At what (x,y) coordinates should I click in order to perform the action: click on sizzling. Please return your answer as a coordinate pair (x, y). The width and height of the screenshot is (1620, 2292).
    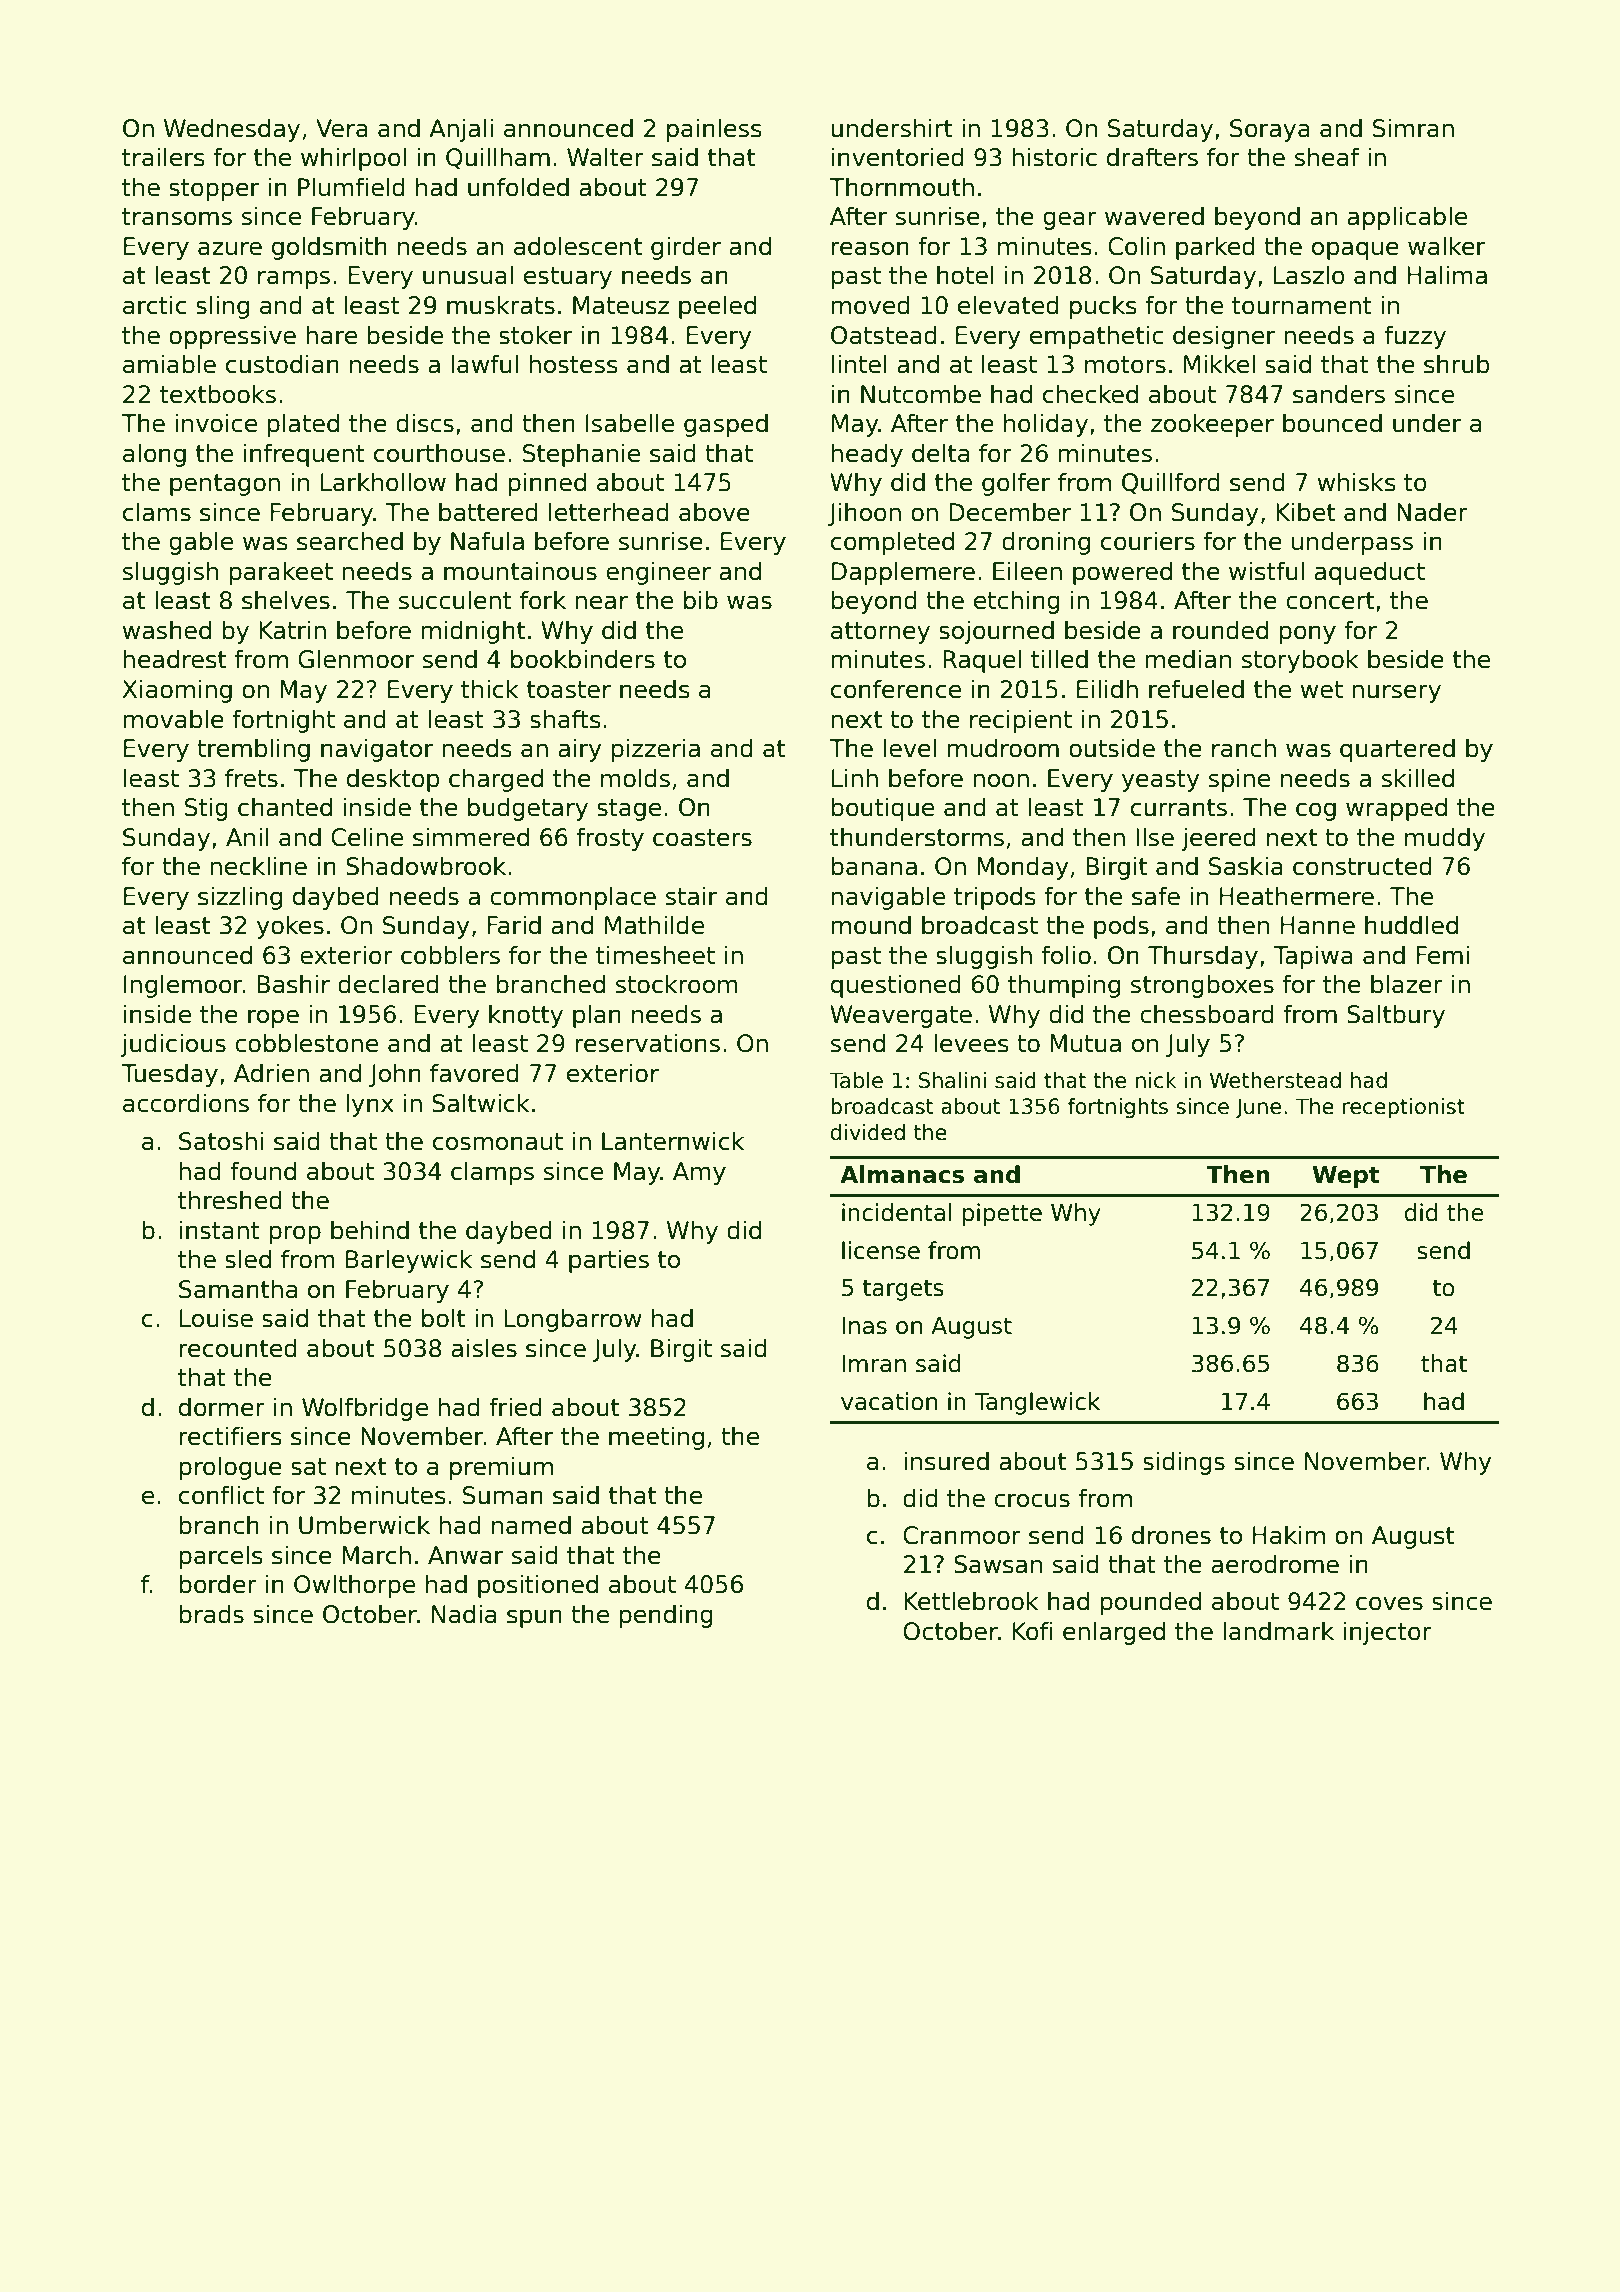
    Looking at the image, I should click on (240, 898).
